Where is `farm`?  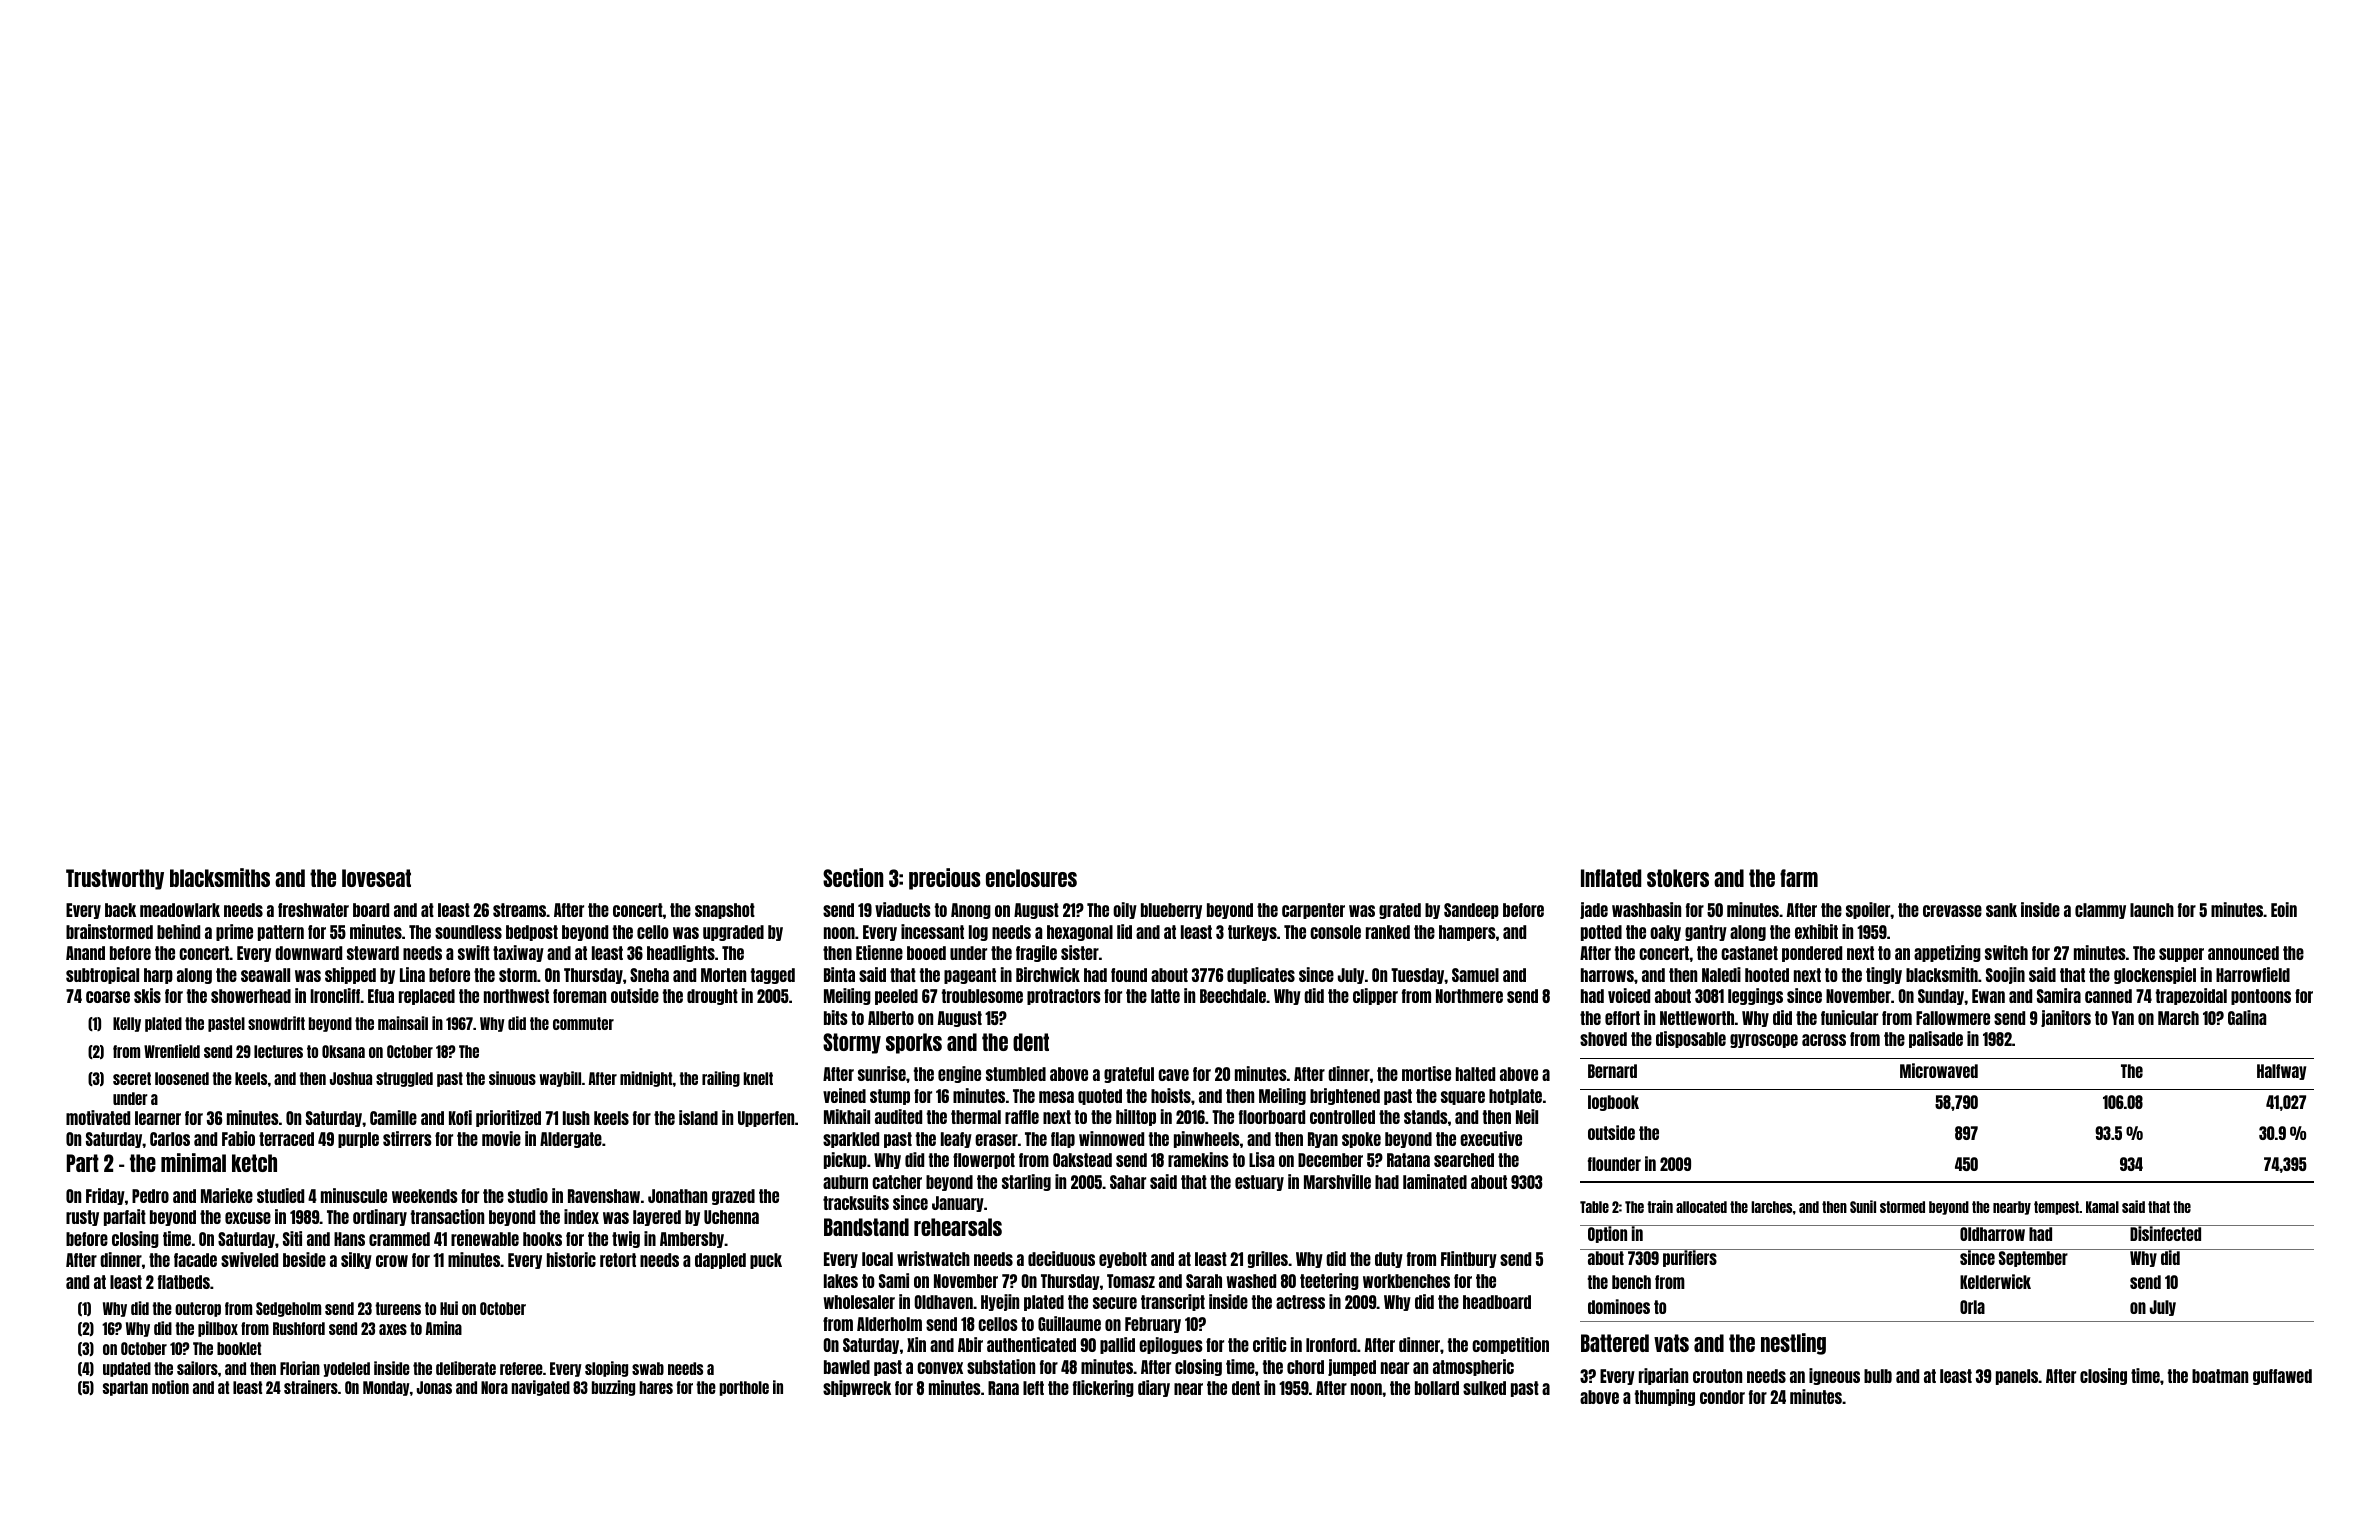 farm is located at coordinates (1799, 878).
